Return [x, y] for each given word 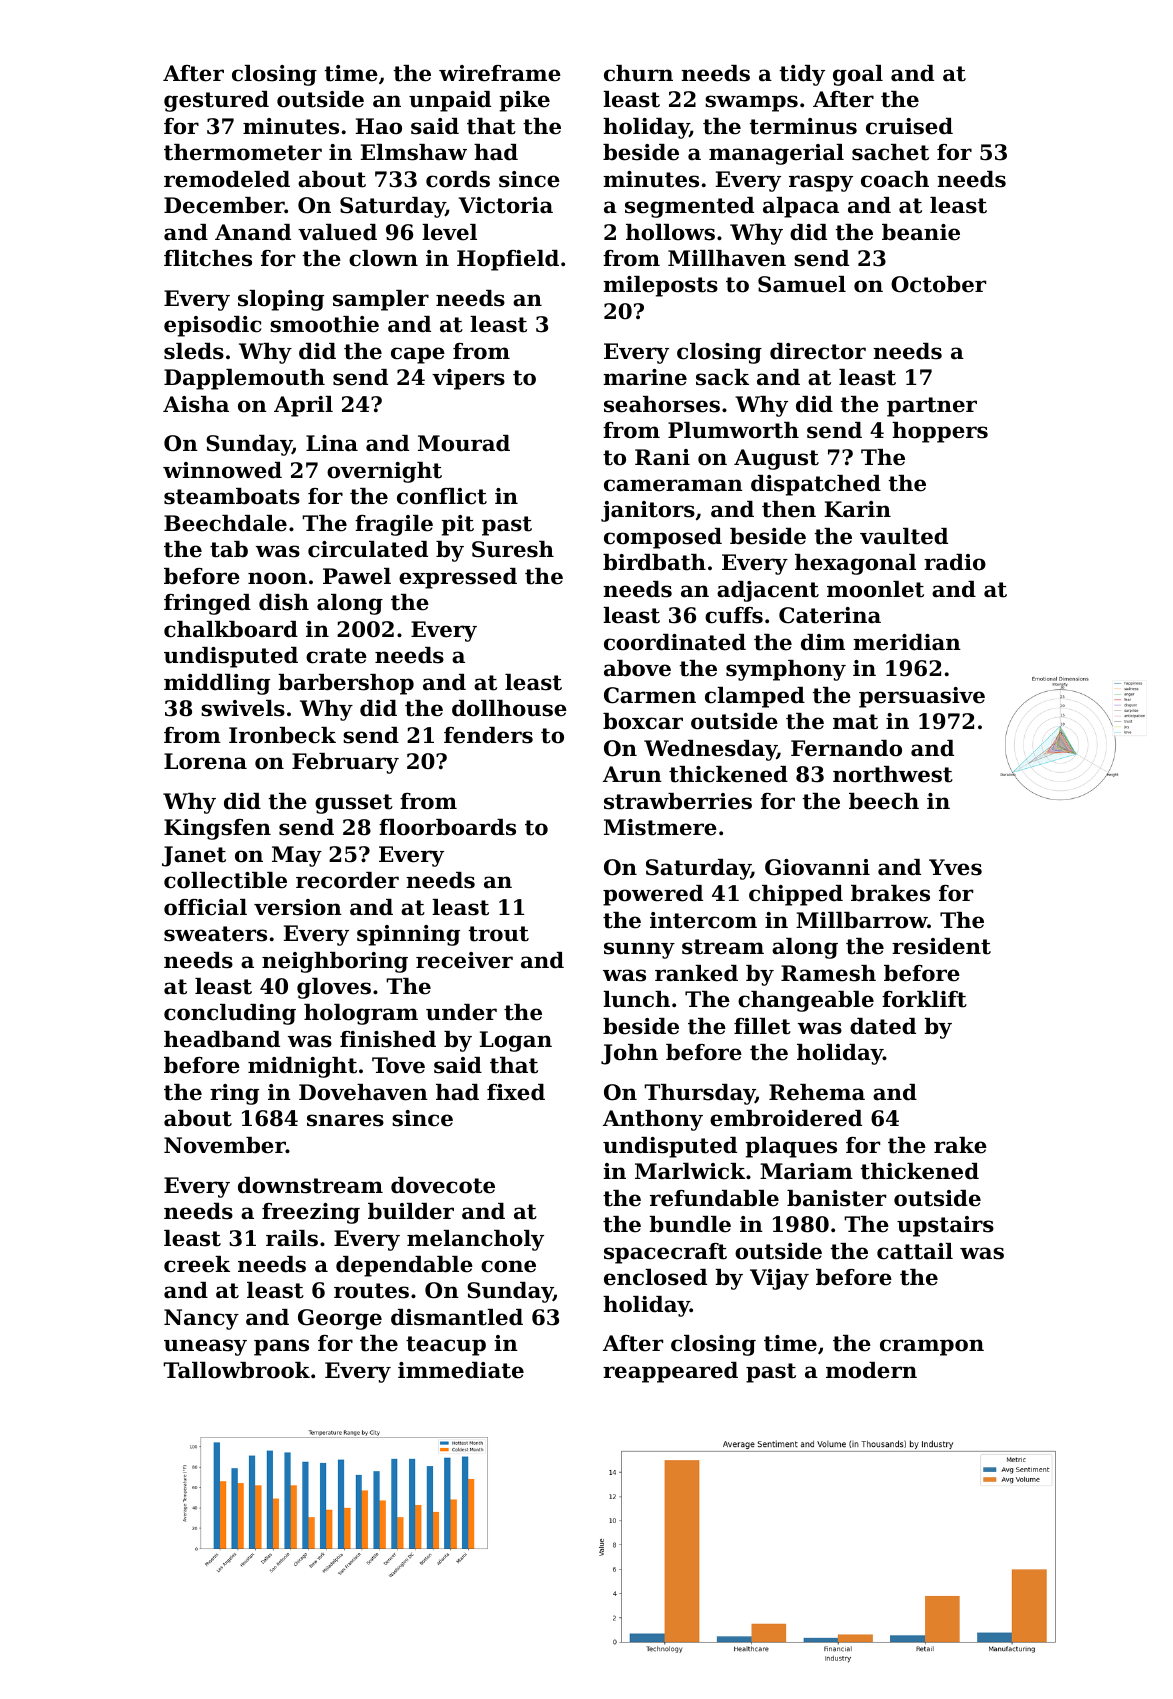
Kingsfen [217, 829]
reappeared [670, 1372]
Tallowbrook [236, 1370]
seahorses [662, 404]
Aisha [196, 404]
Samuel [802, 284]
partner [932, 407]
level [449, 232]
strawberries [678, 801]
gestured [216, 101]
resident [941, 946]
